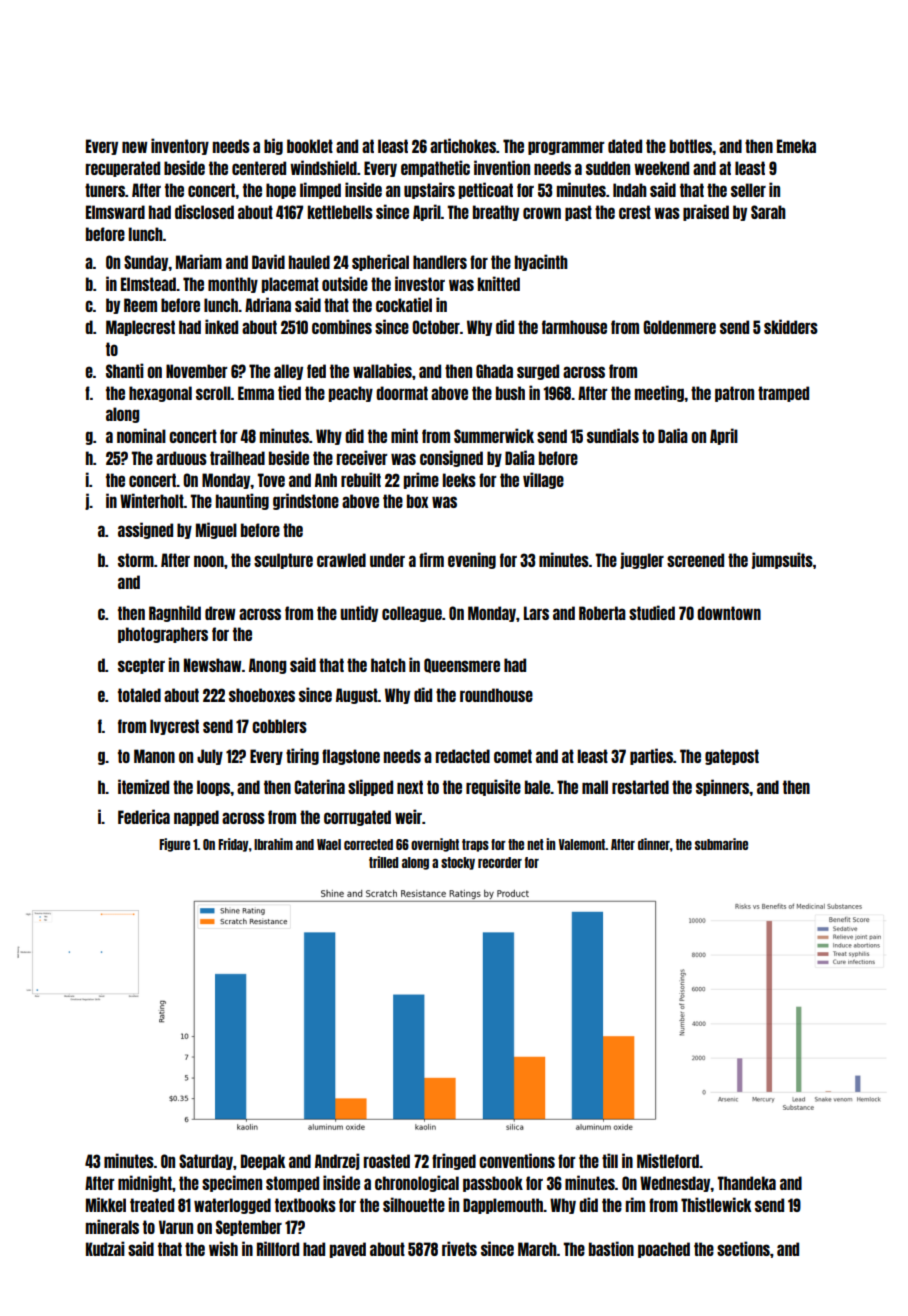  Describe the element at coordinates (242, 501) in the document. I see `haunting` at that location.
